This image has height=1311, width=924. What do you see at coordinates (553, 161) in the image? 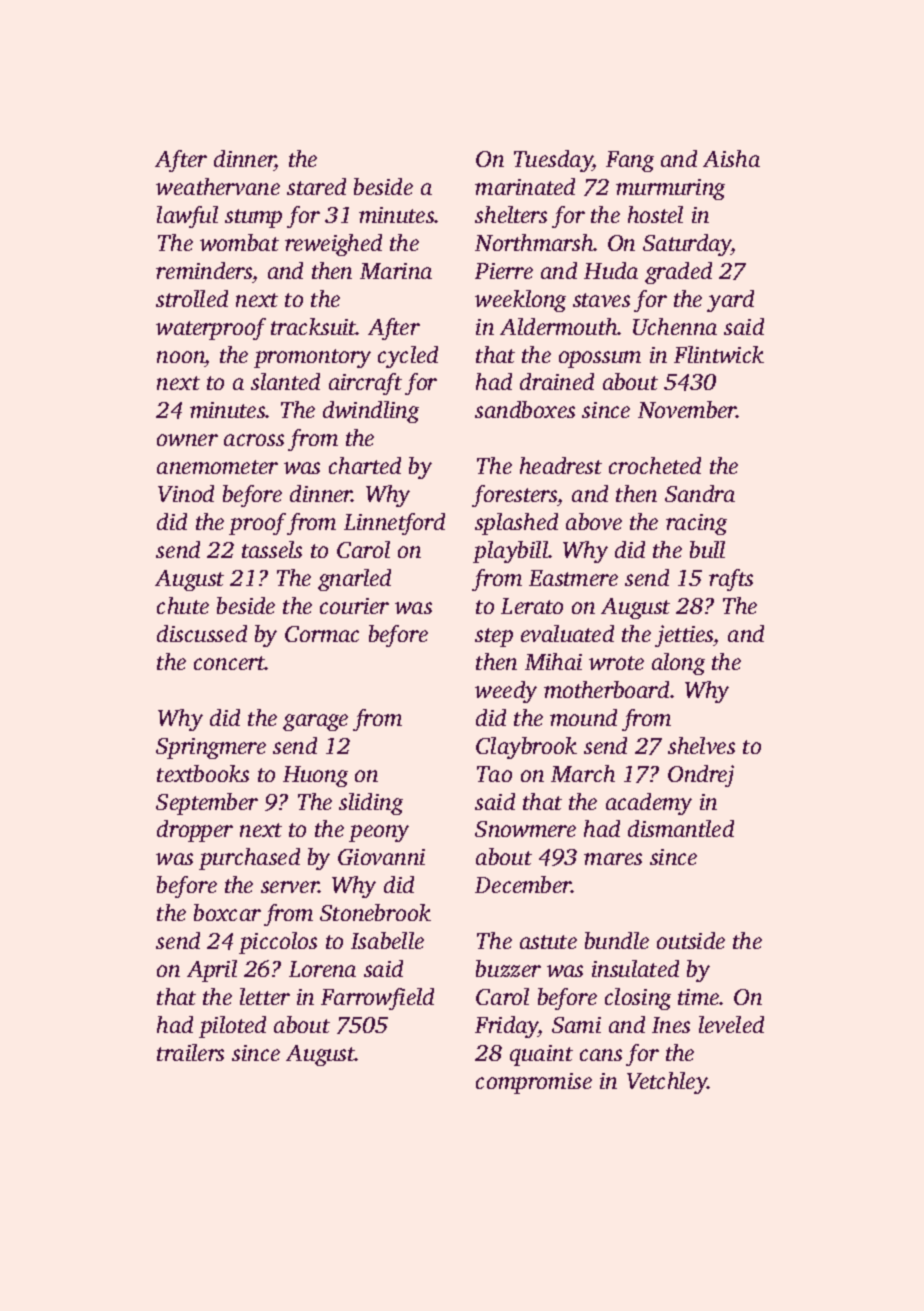
I see `Tuesday` at bounding box center [553, 161].
